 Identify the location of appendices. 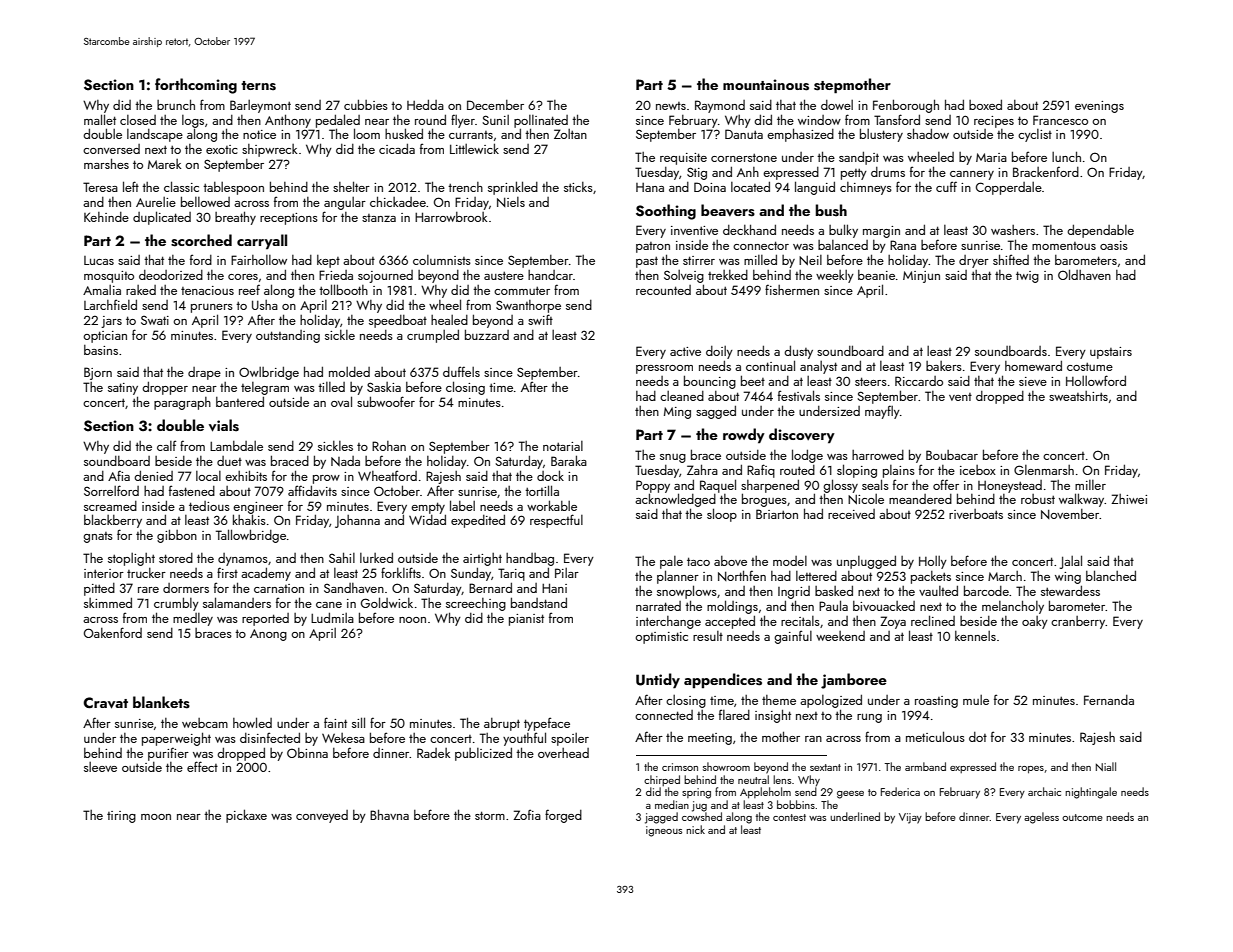
(723, 680).
